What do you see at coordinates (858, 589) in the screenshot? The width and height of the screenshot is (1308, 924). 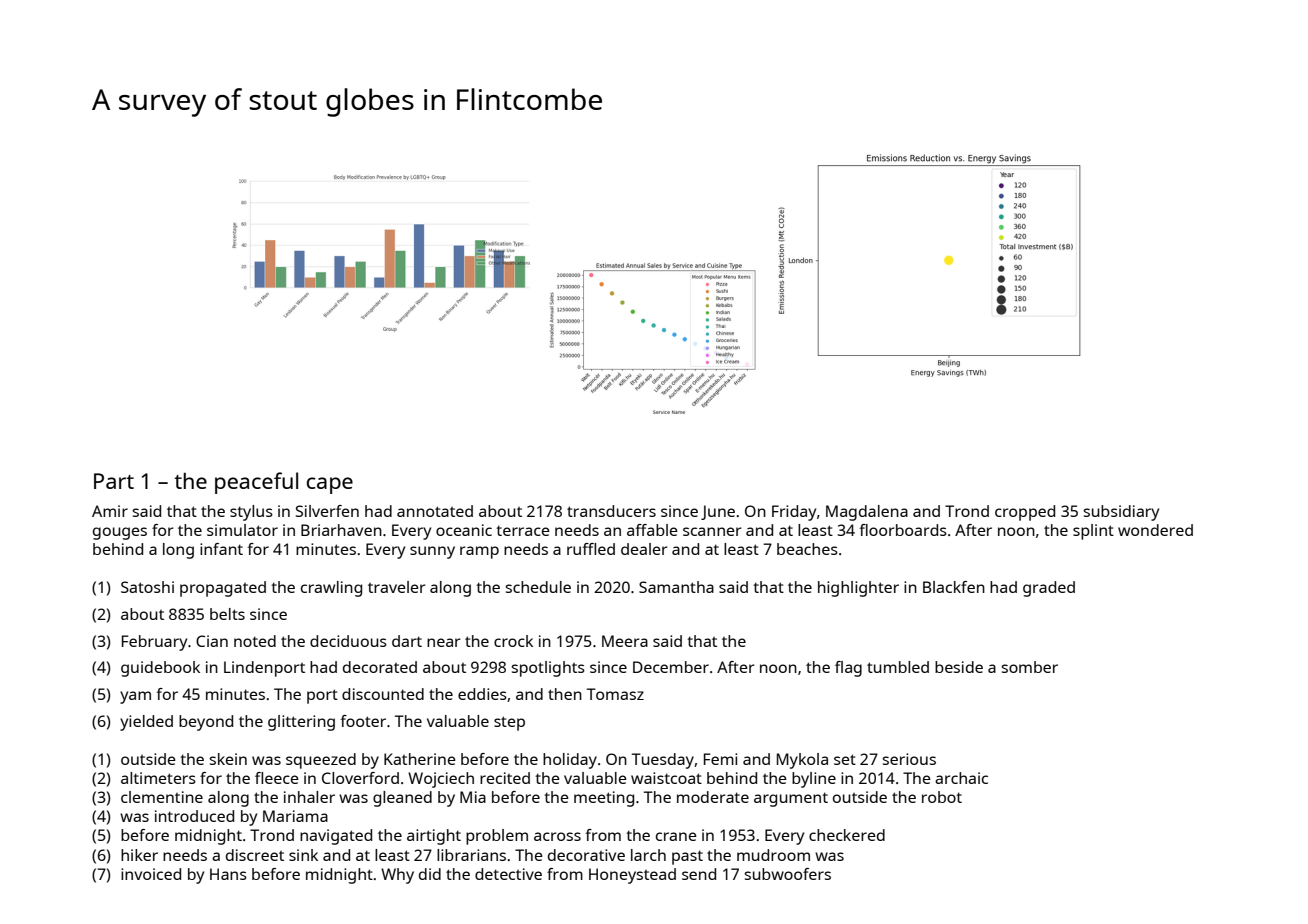 I see `highlighter` at bounding box center [858, 589].
